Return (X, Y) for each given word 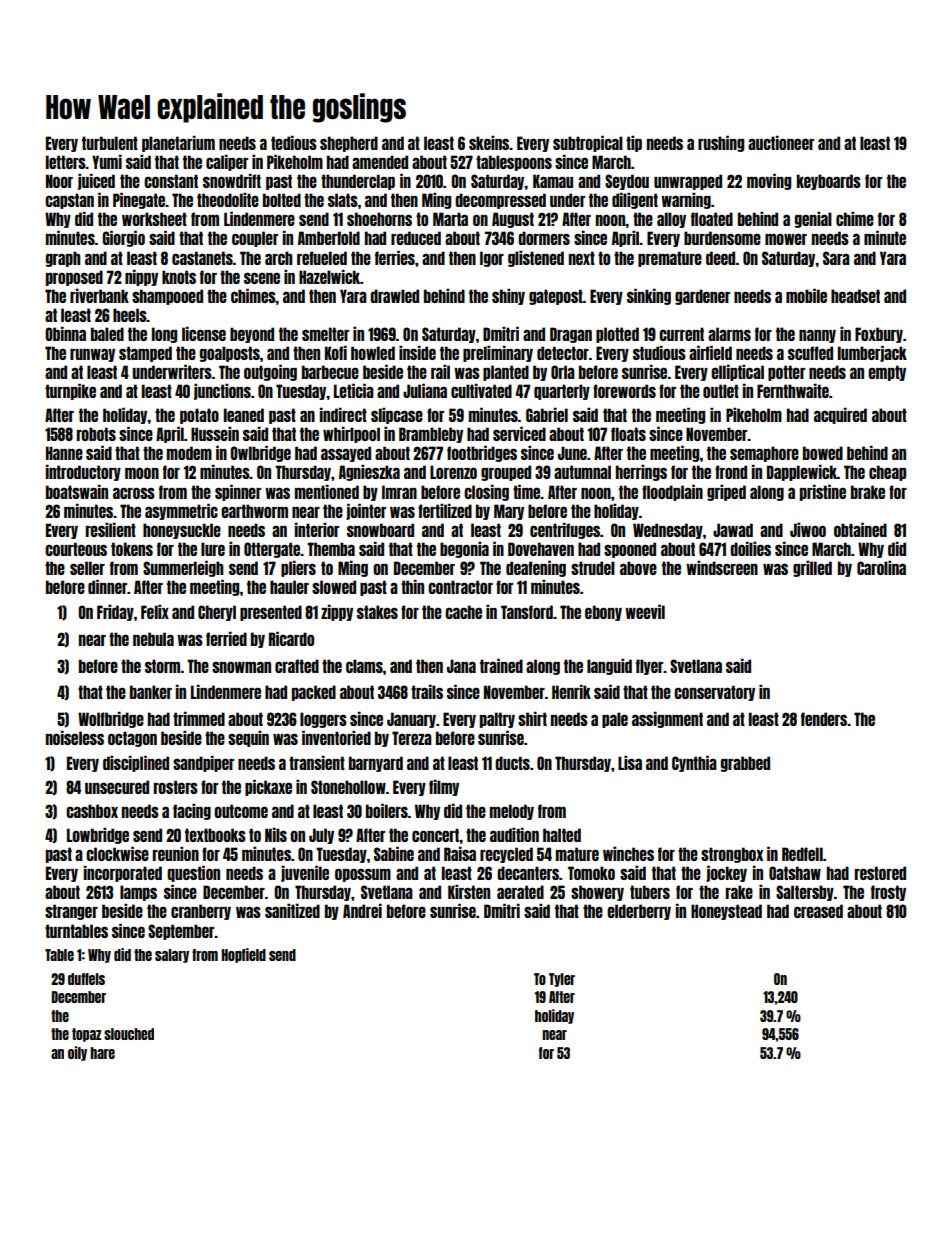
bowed (823, 453)
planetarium (178, 143)
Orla (563, 372)
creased (818, 911)
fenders (824, 719)
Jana (461, 666)
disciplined (136, 763)
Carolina (881, 567)
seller (87, 568)
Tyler (562, 980)
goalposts (230, 354)
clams (364, 666)
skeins (489, 142)
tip (634, 143)
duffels (86, 979)
